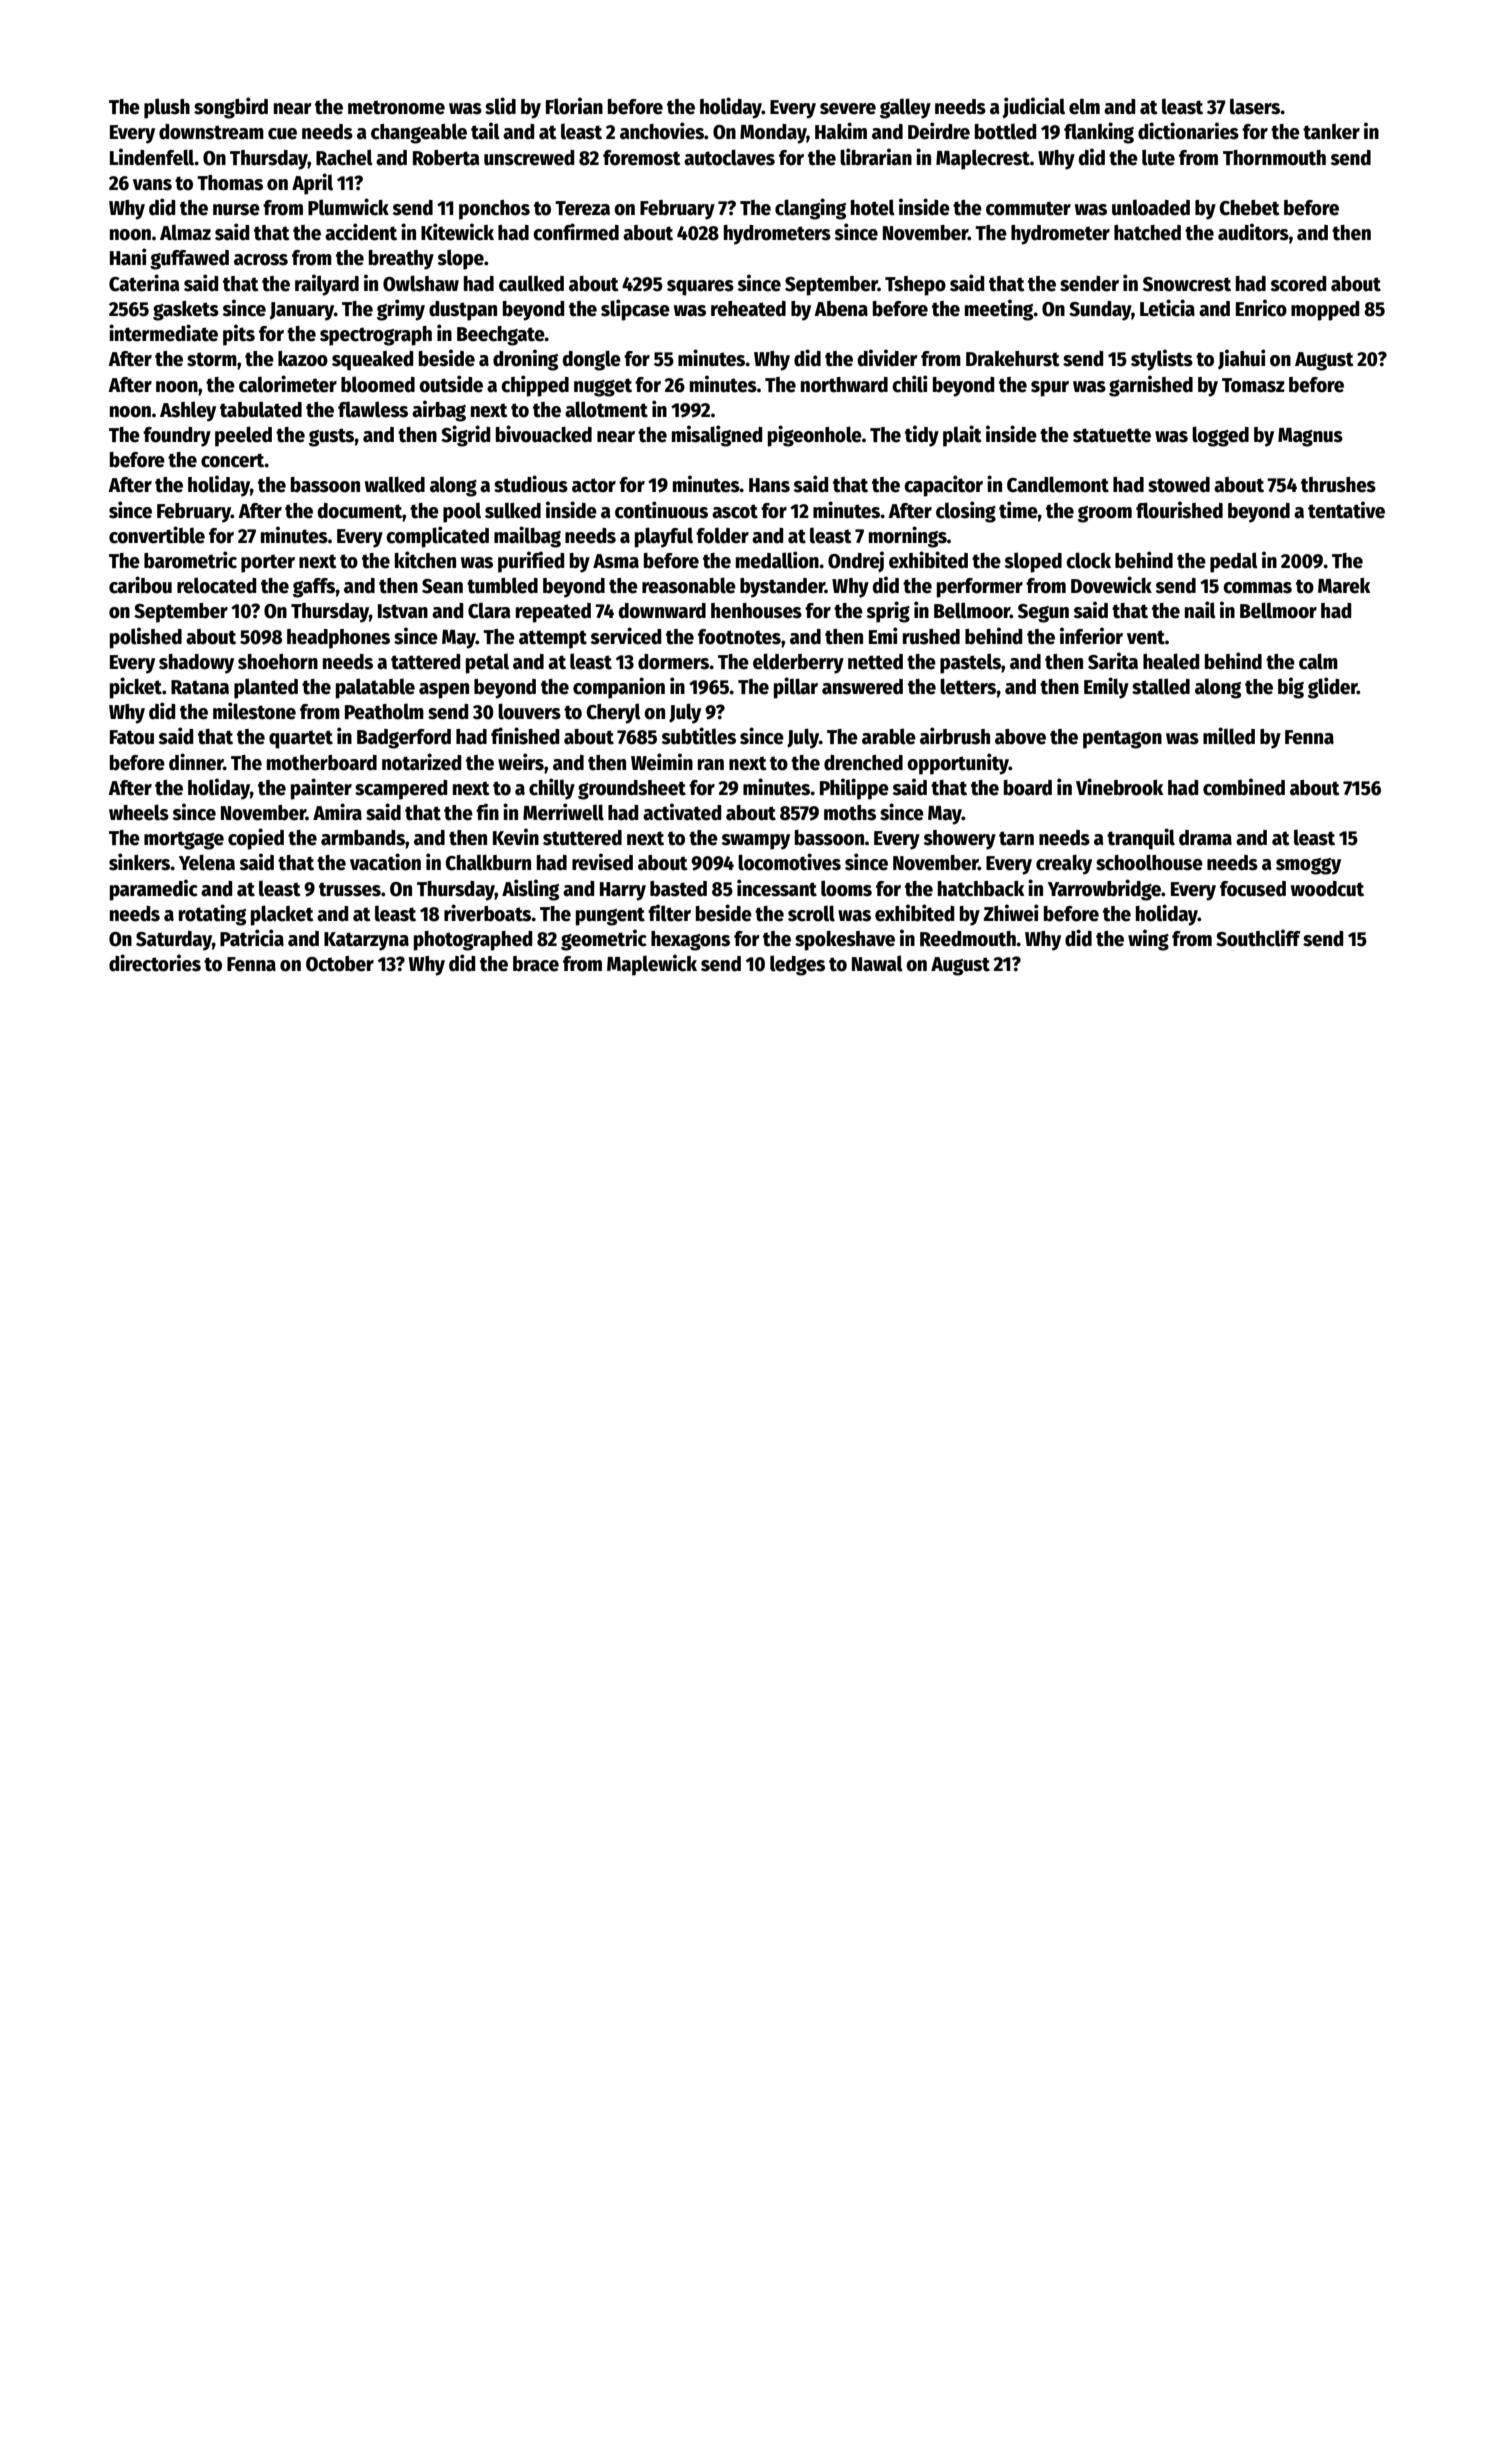 The height and width of the screenshot is (2464, 1496). What do you see at coordinates (915, 286) in the screenshot?
I see `Tshepo` at bounding box center [915, 286].
